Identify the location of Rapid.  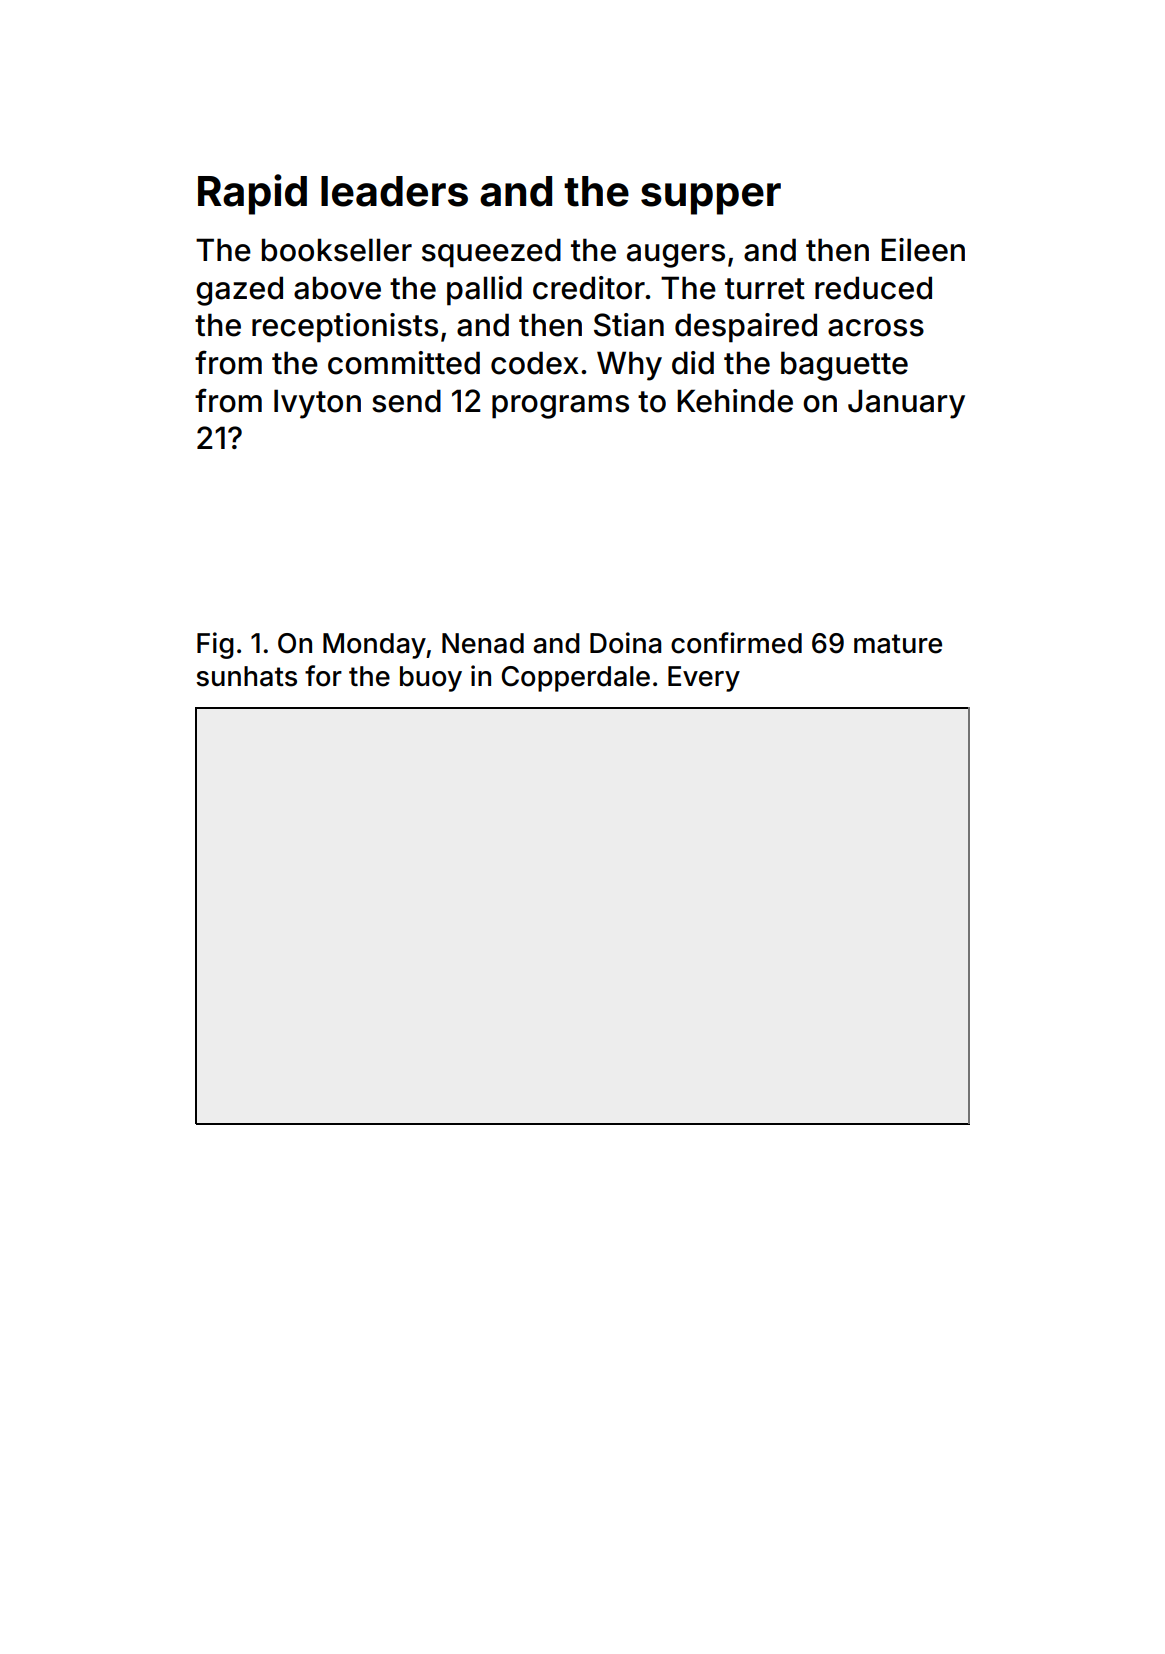
(252, 194).
